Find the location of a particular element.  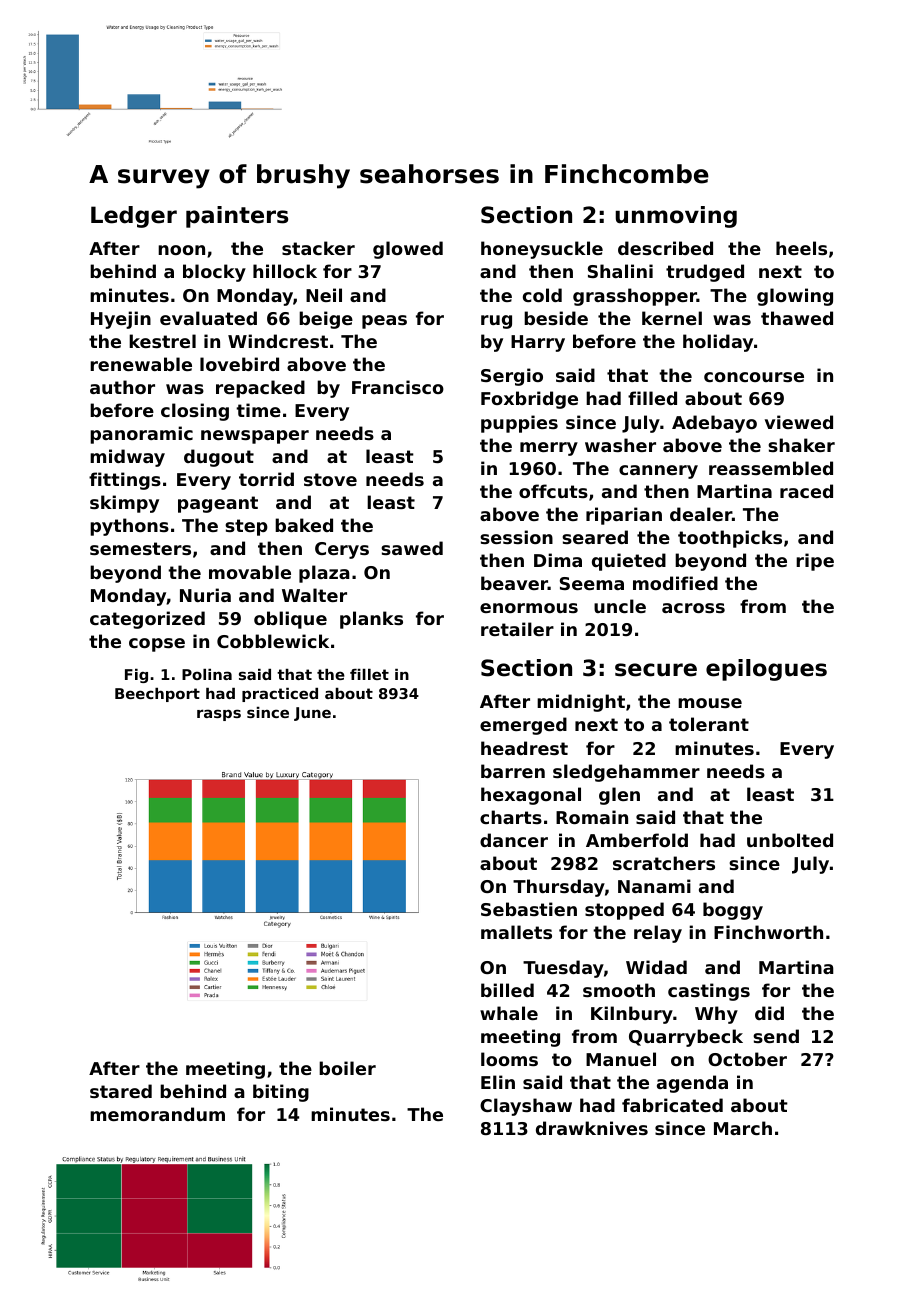

honeysuckle is located at coordinates (542, 250).
